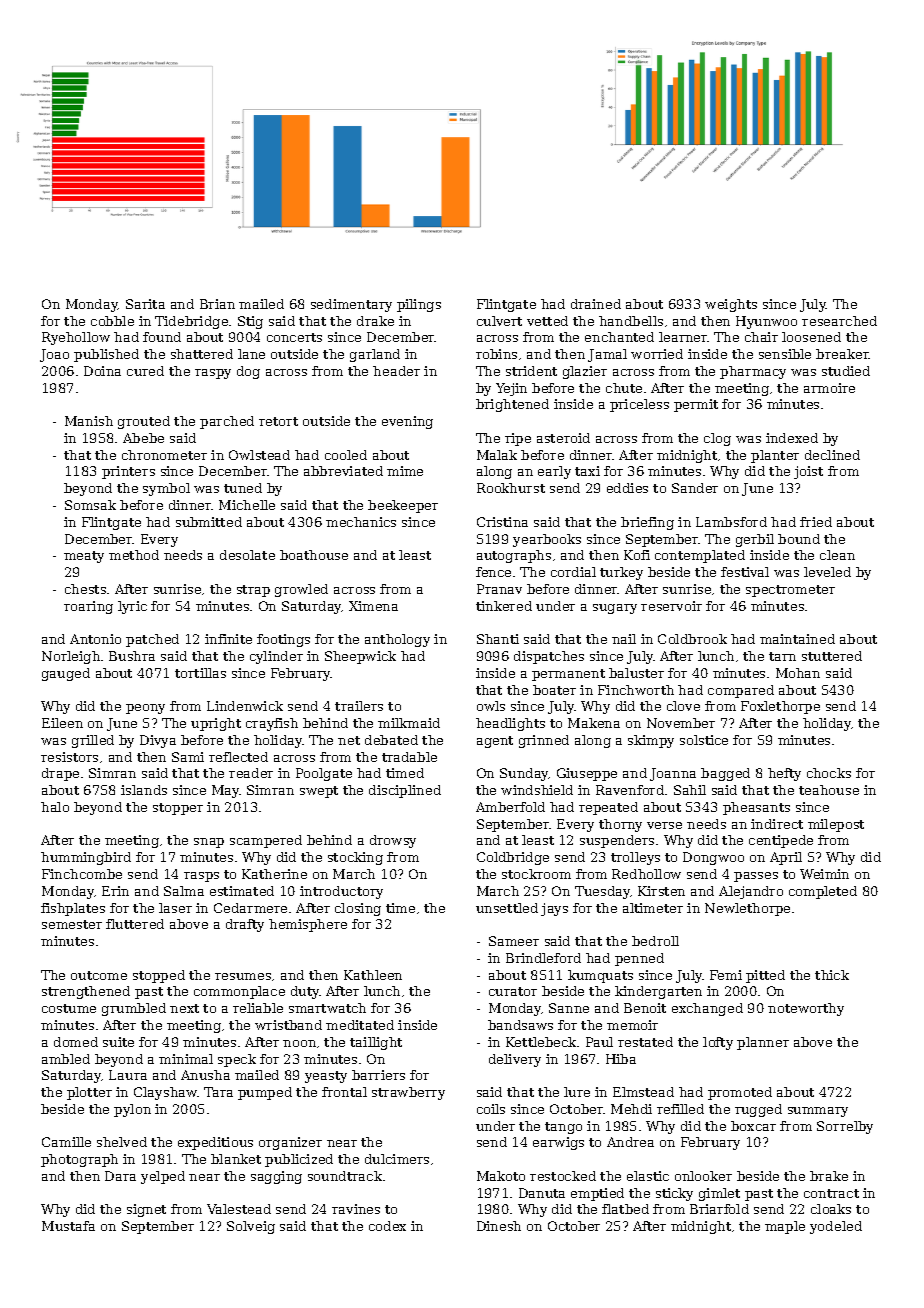 The width and height of the screenshot is (924, 1308). What do you see at coordinates (836, 825) in the screenshot?
I see `milepost` at bounding box center [836, 825].
